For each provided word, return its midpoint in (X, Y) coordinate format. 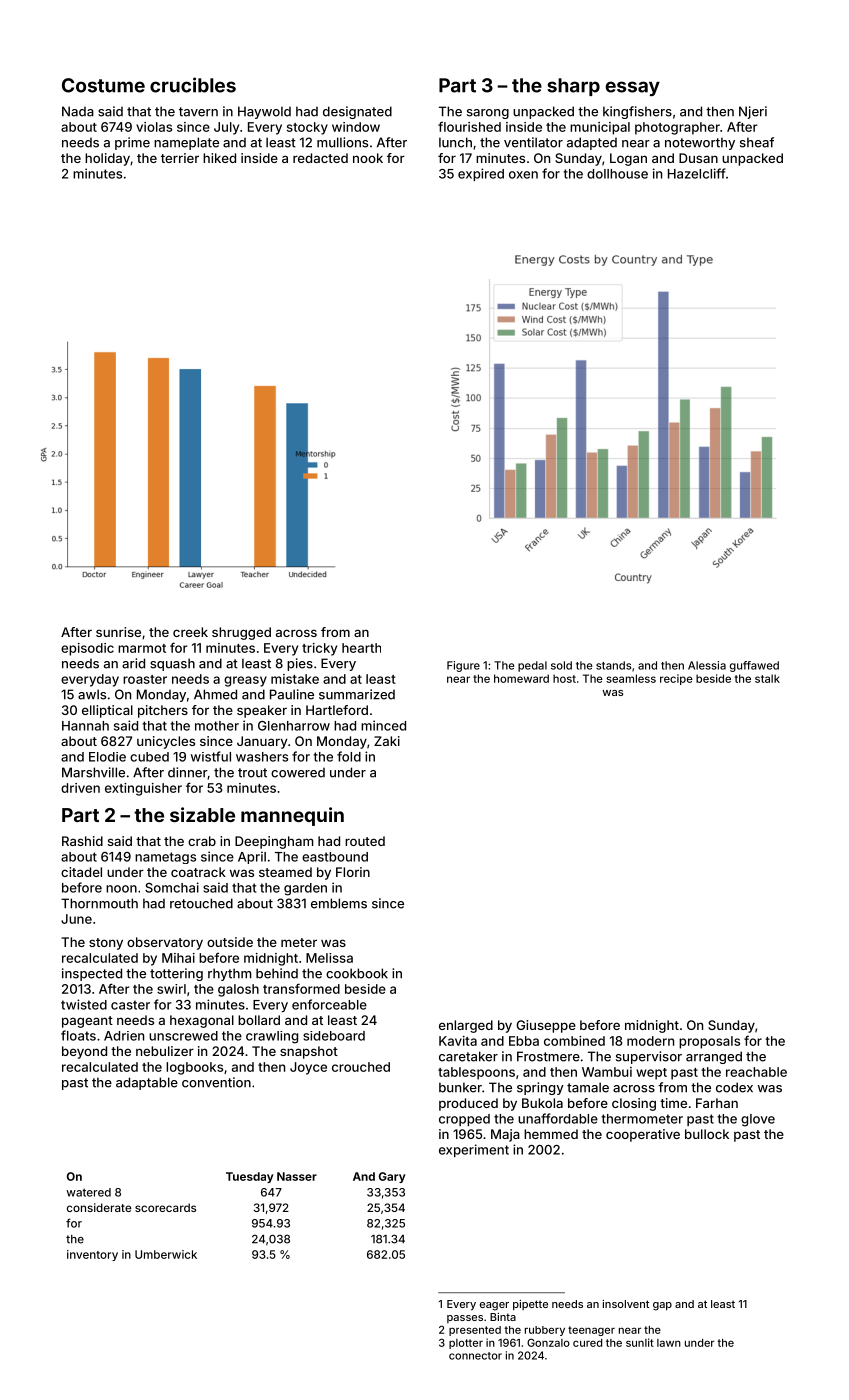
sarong (488, 114)
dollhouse (617, 174)
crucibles (193, 85)
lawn (669, 1343)
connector (475, 1356)
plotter (466, 1344)
